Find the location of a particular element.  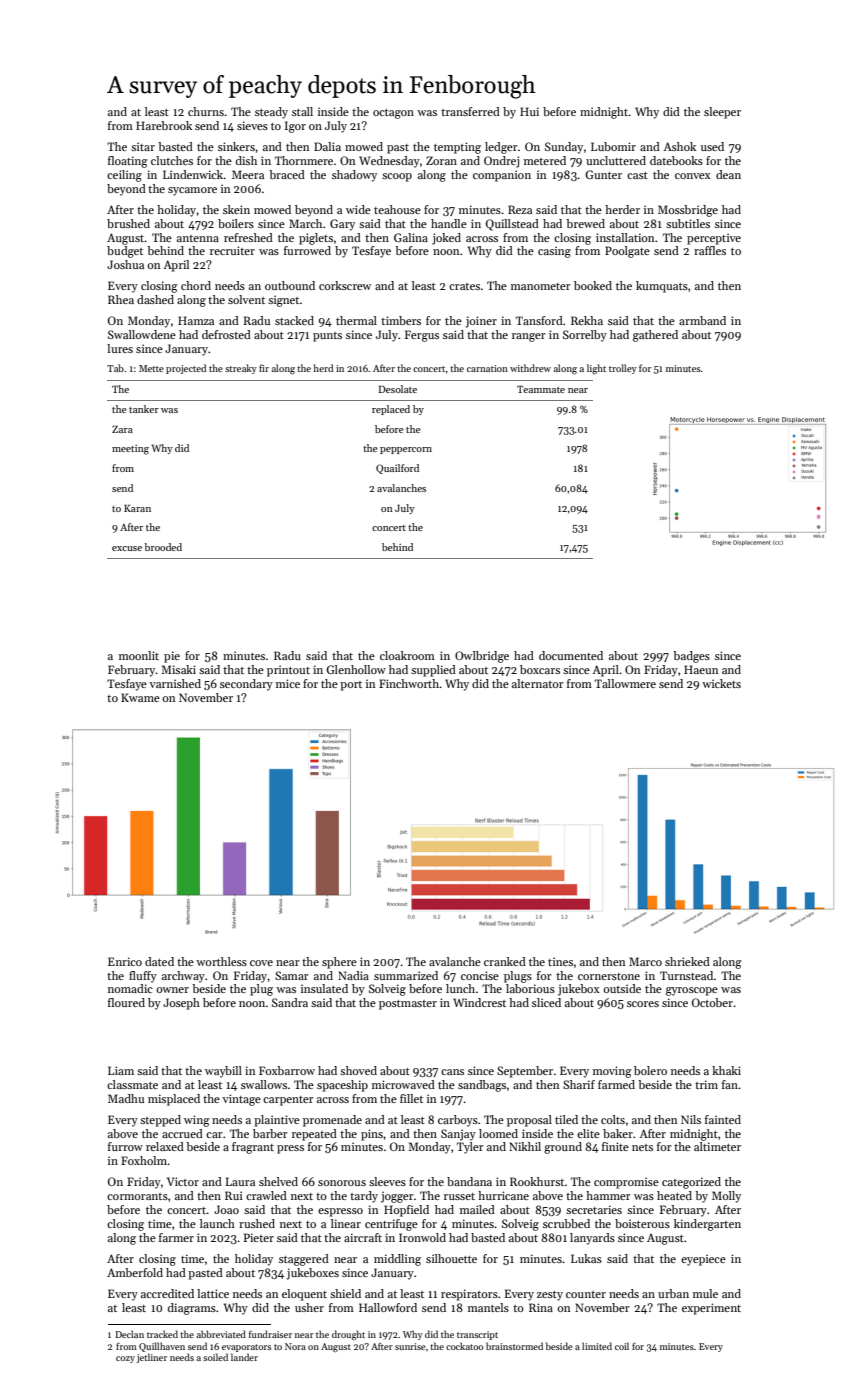

churns is located at coordinates (206, 111).
